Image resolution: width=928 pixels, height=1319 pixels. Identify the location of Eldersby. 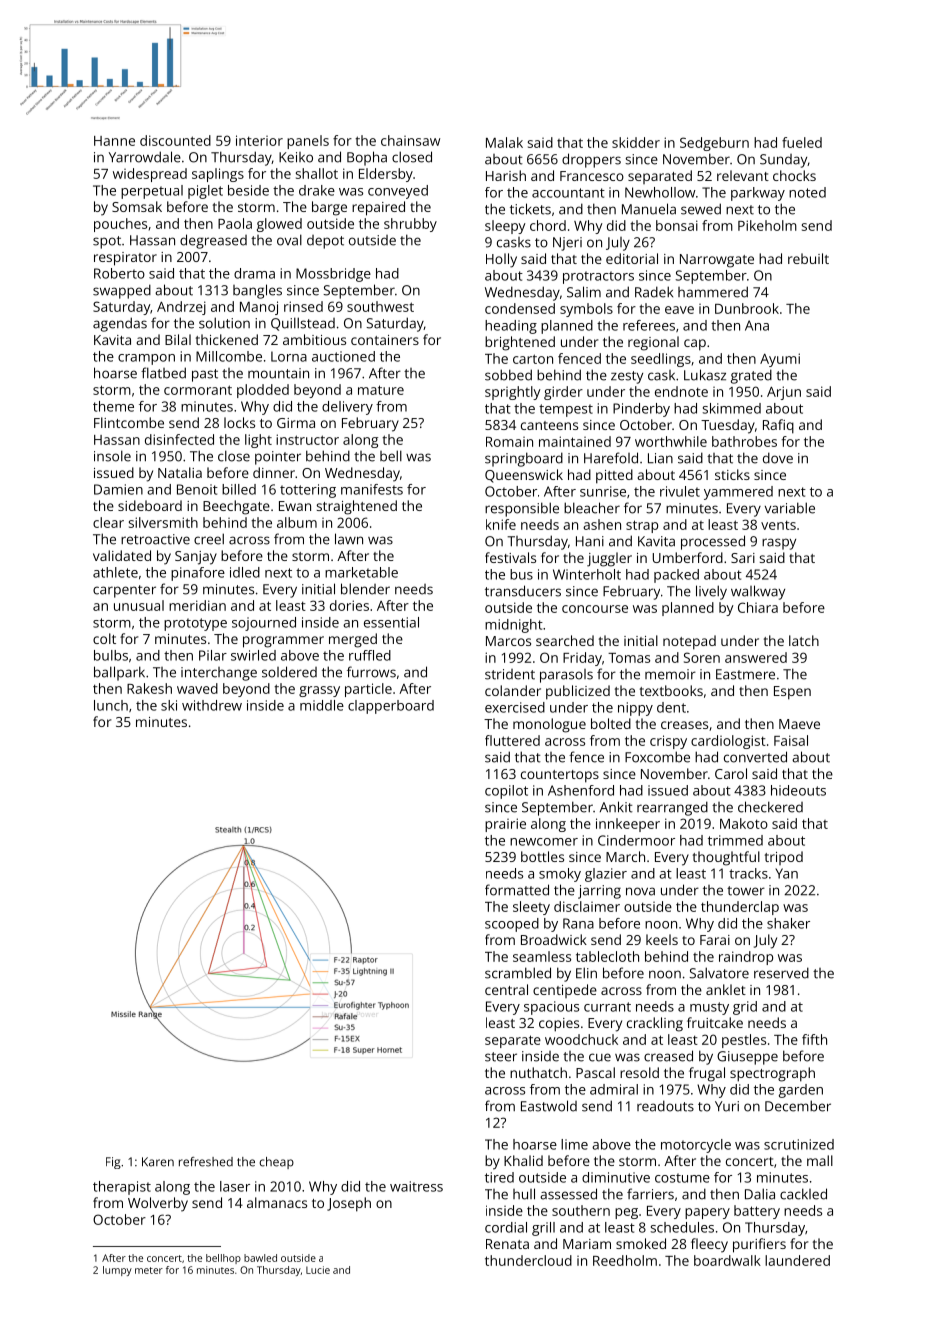
(386, 175).
